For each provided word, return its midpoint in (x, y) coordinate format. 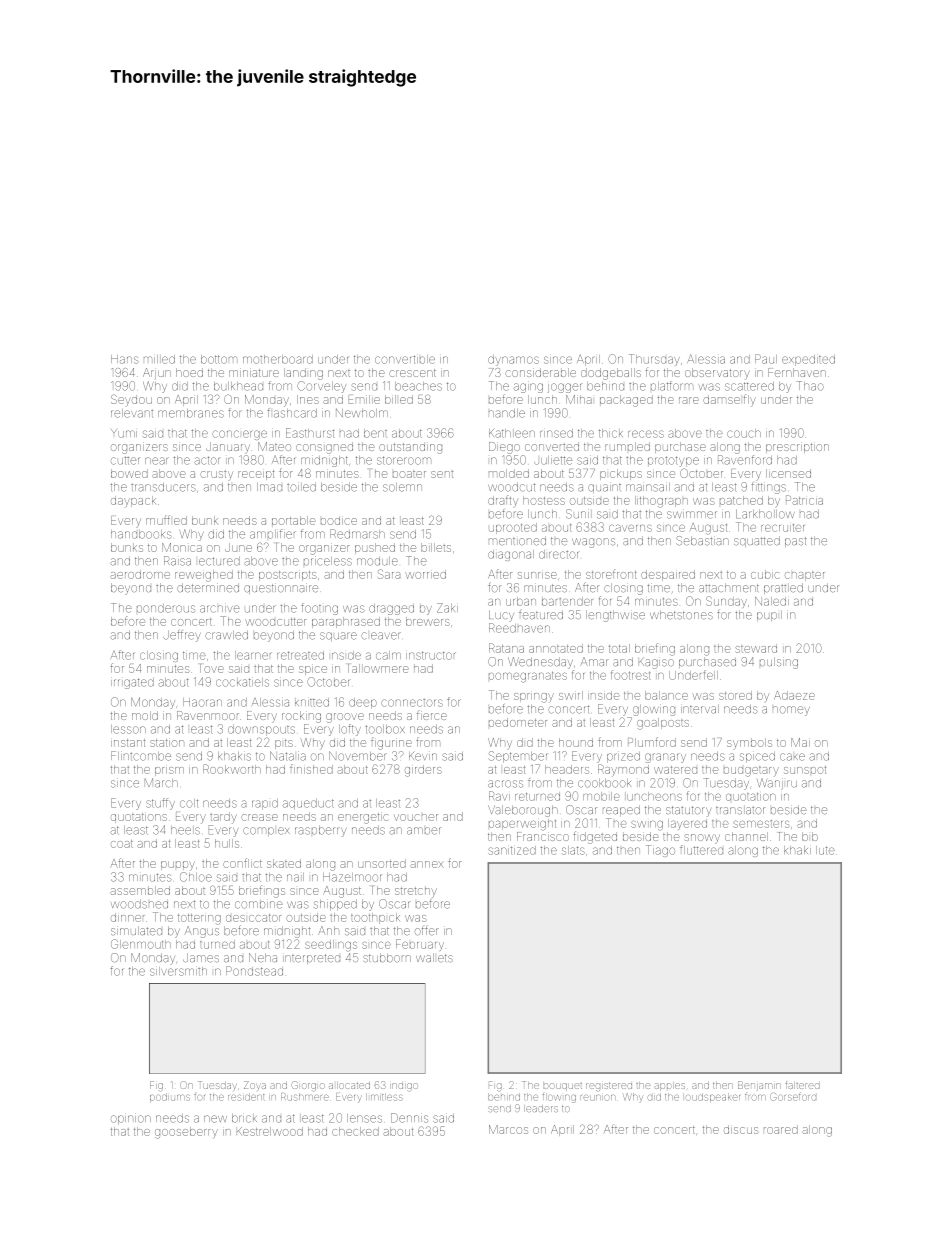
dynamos (513, 360)
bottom (219, 359)
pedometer (518, 722)
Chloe (196, 877)
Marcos (508, 1129)
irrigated (132, 683)
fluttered (701, 850)
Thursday (654, 360)
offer (427, 930)
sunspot (805, 770)
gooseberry (186, 1133)
